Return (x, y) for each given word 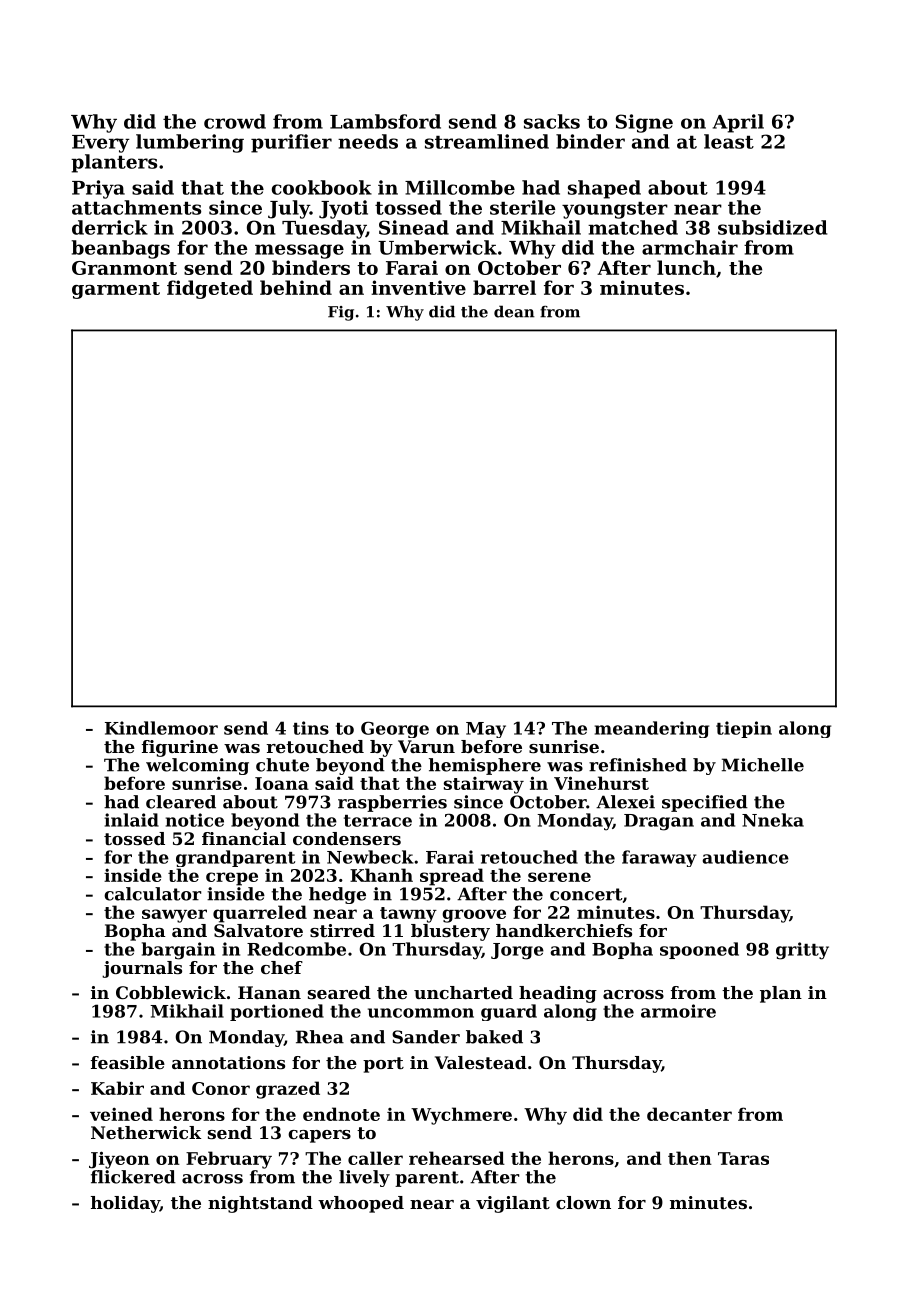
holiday (125, 1204)
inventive (418, 287)
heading (558, 994)
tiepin (744, 729)
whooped (361, 1204)
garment (116, 290)
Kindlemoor (161, 728)
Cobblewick (171, 992)
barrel (504, 287)
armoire (678, 1011)
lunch (686, 267)
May (486, 730)
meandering (652, 729)
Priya (98, 189)
